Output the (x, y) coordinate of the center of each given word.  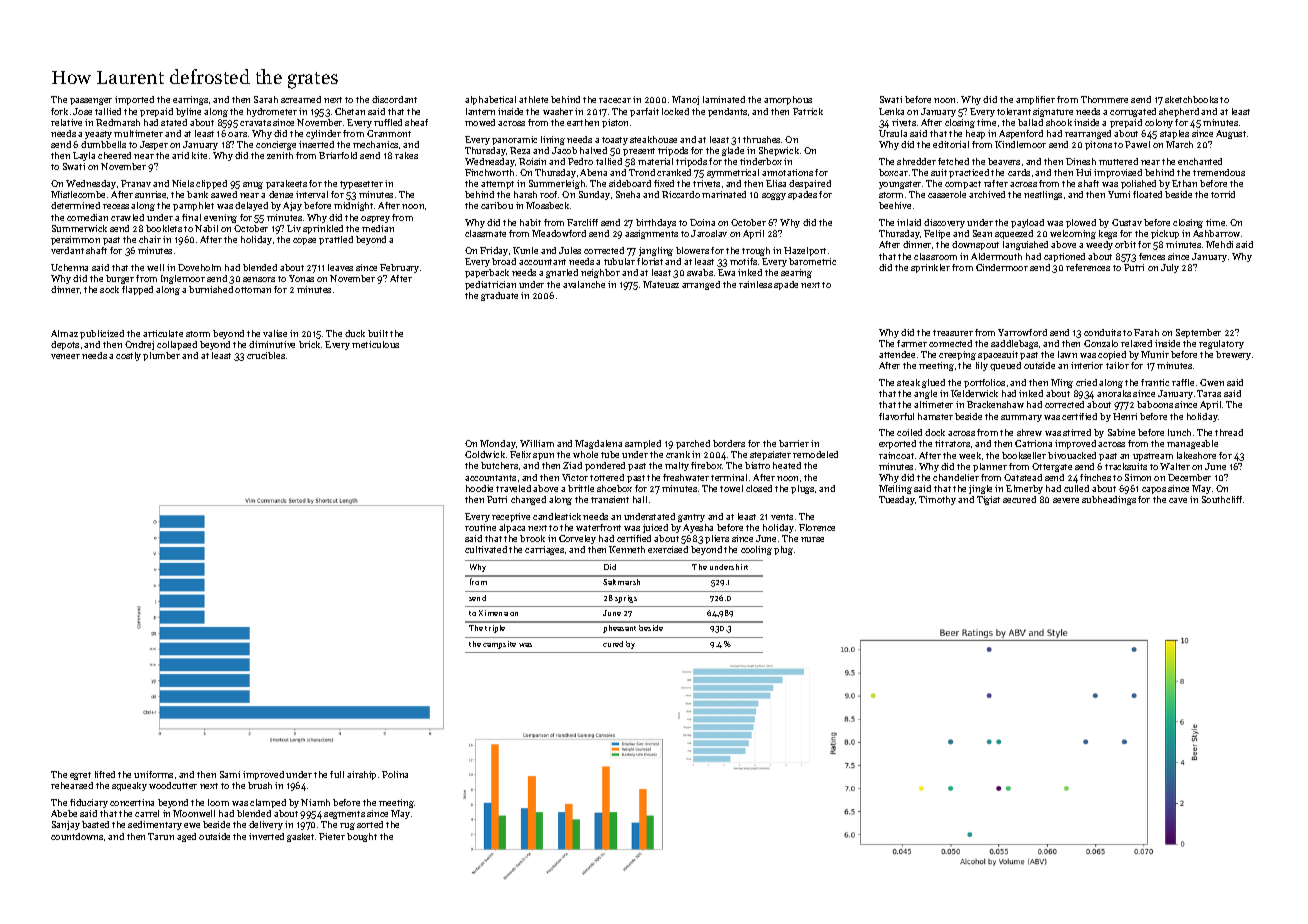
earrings (190, 100)
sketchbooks (1191, 99)
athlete (533, 99)
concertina (132, 802)
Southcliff (1223, 499)
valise (275, 333)
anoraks (1114, 393)
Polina (395, 774)
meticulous (375, 344)
